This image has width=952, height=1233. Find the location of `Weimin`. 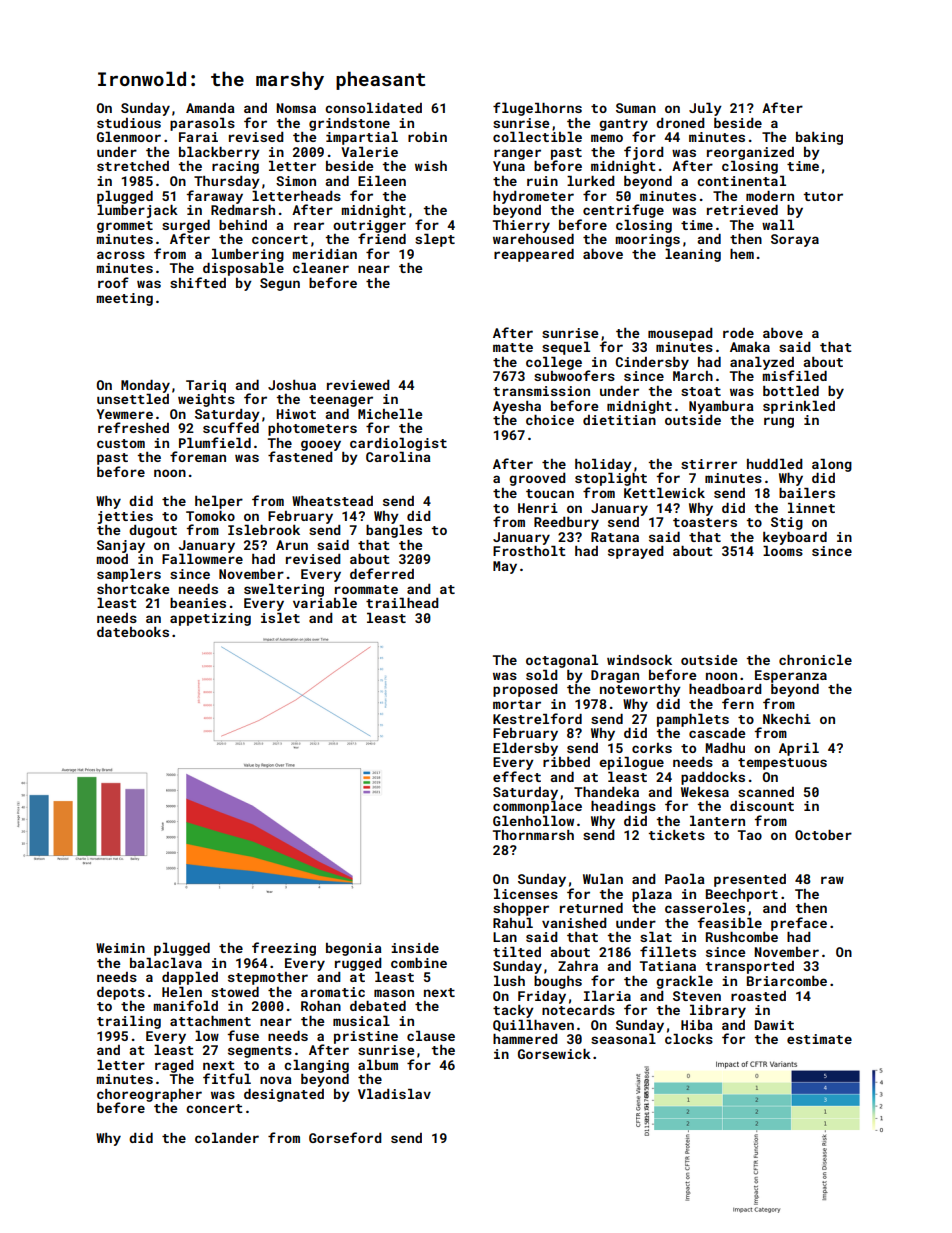

Weimin is located at coordinates (120, 948).
